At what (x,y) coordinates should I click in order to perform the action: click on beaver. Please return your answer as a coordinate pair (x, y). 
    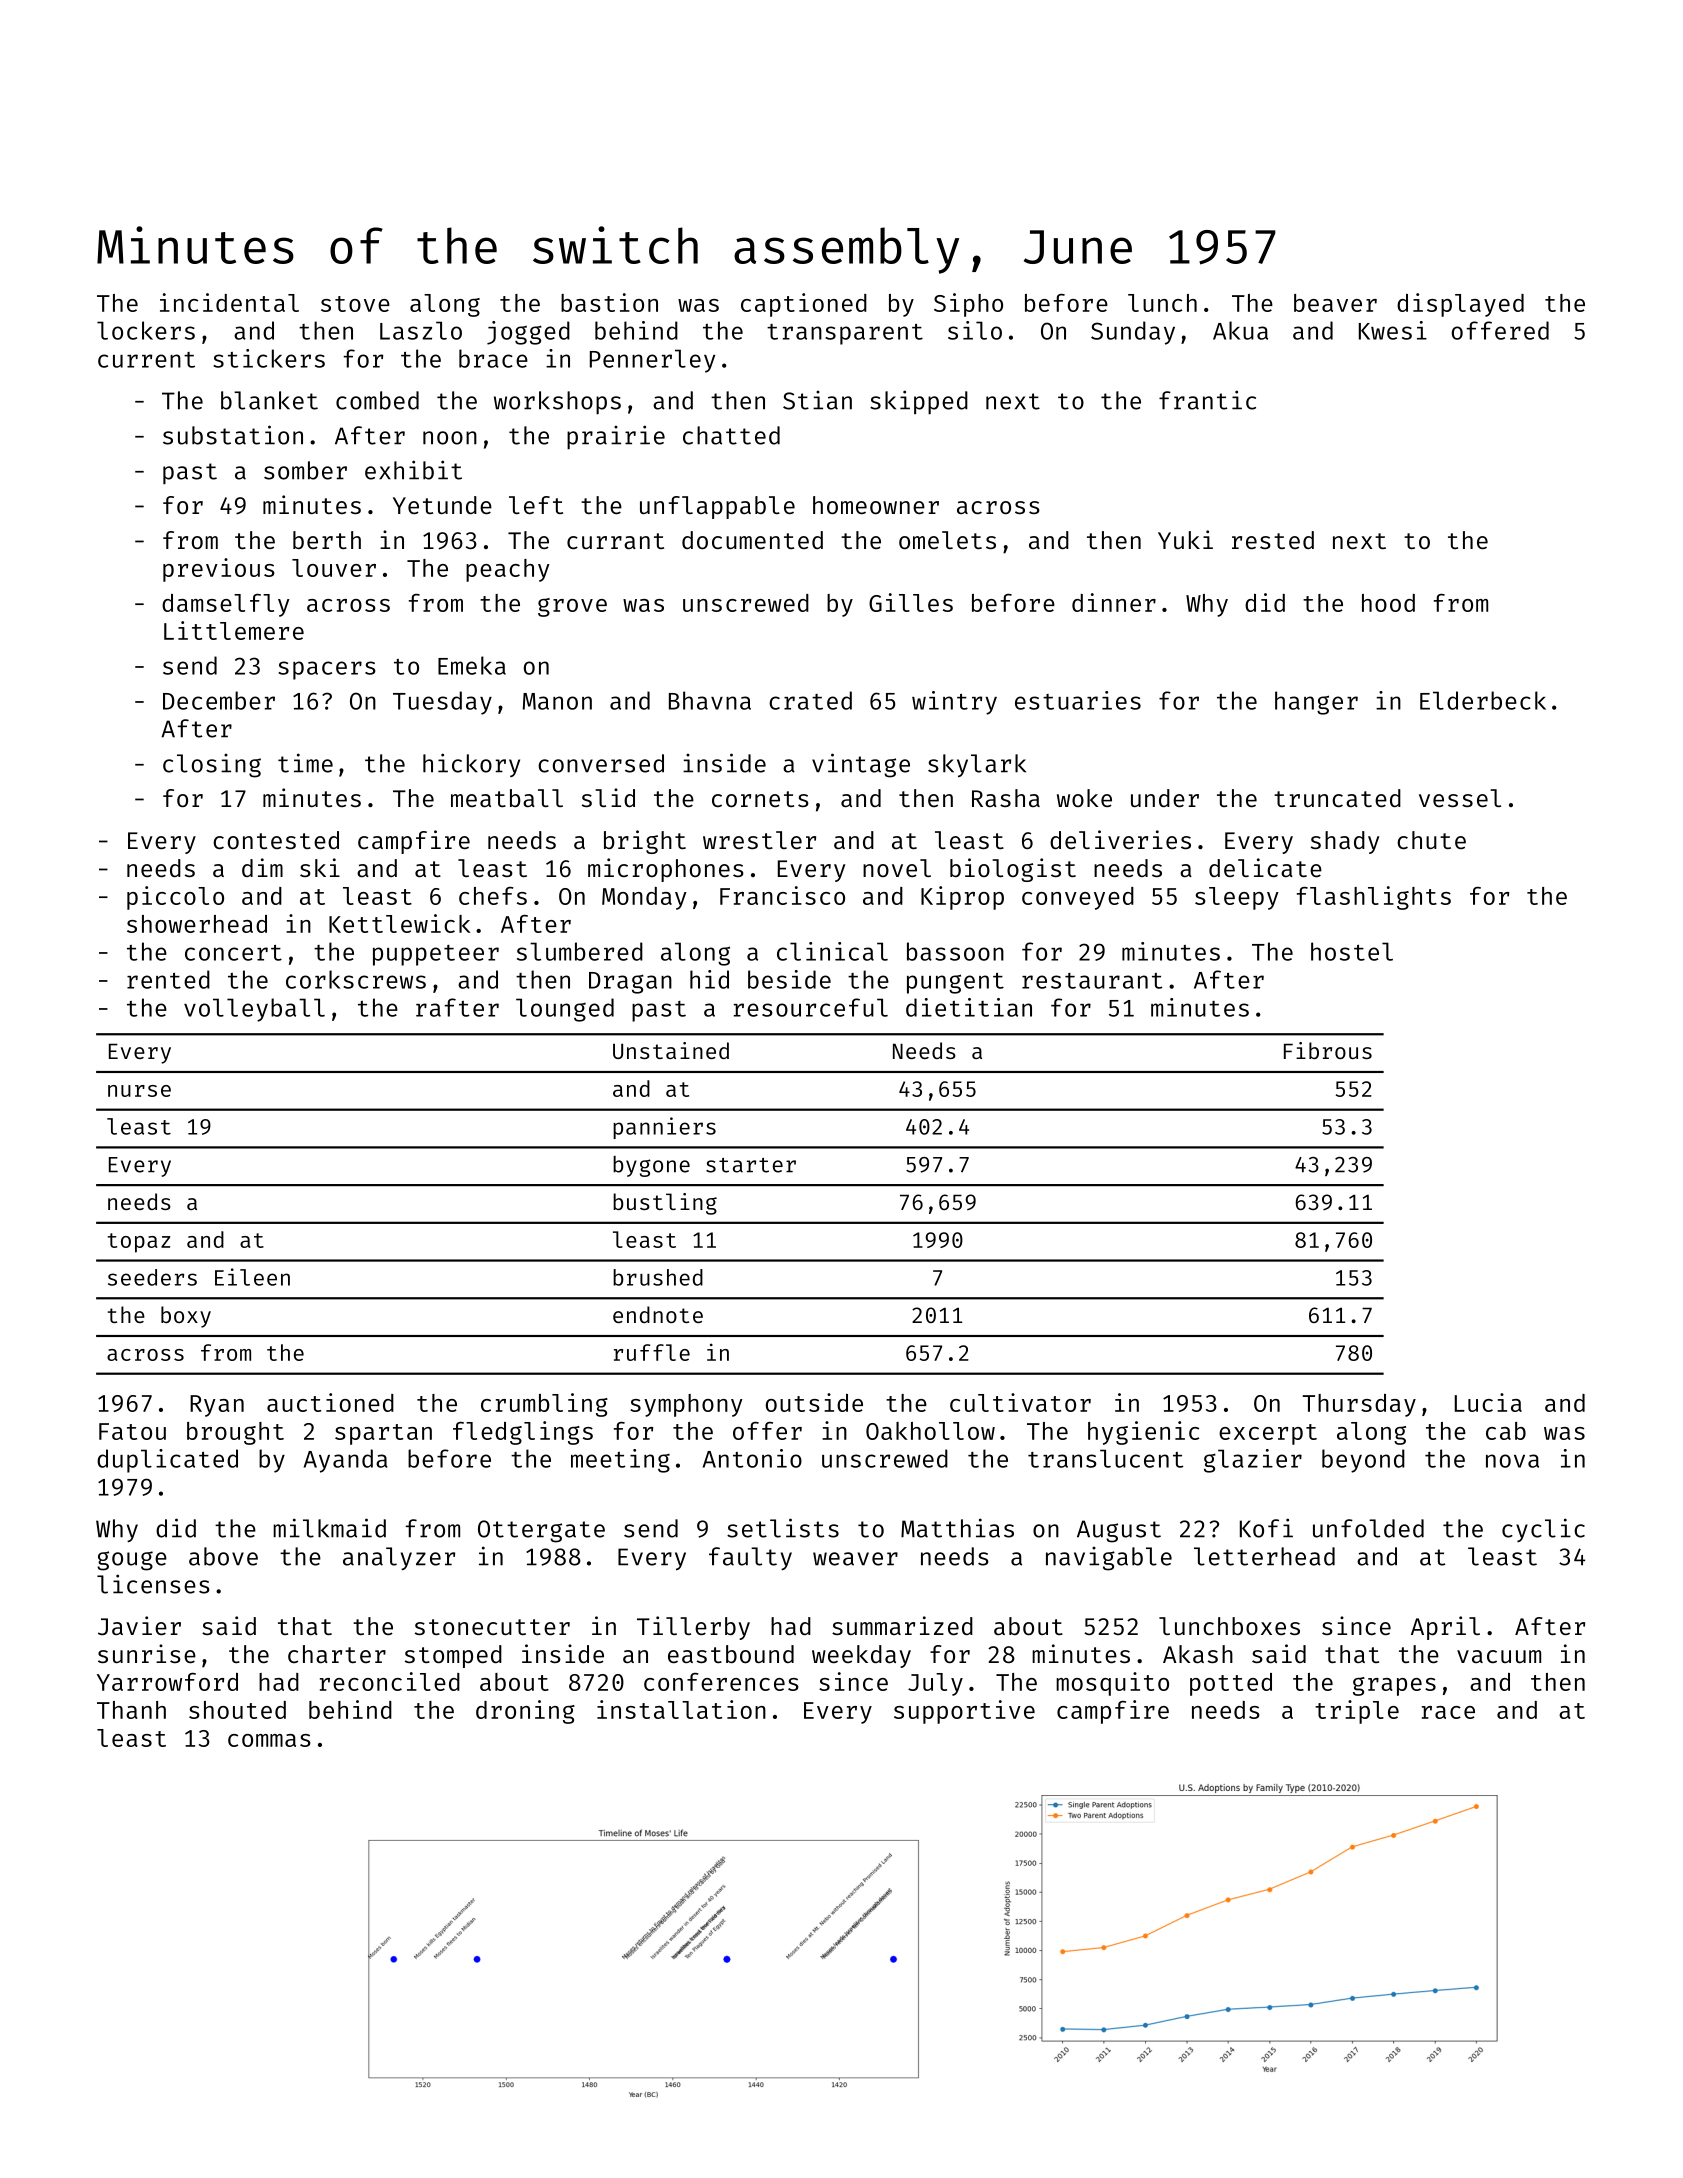
    Looking at the image, I should click on (1335, 303).
